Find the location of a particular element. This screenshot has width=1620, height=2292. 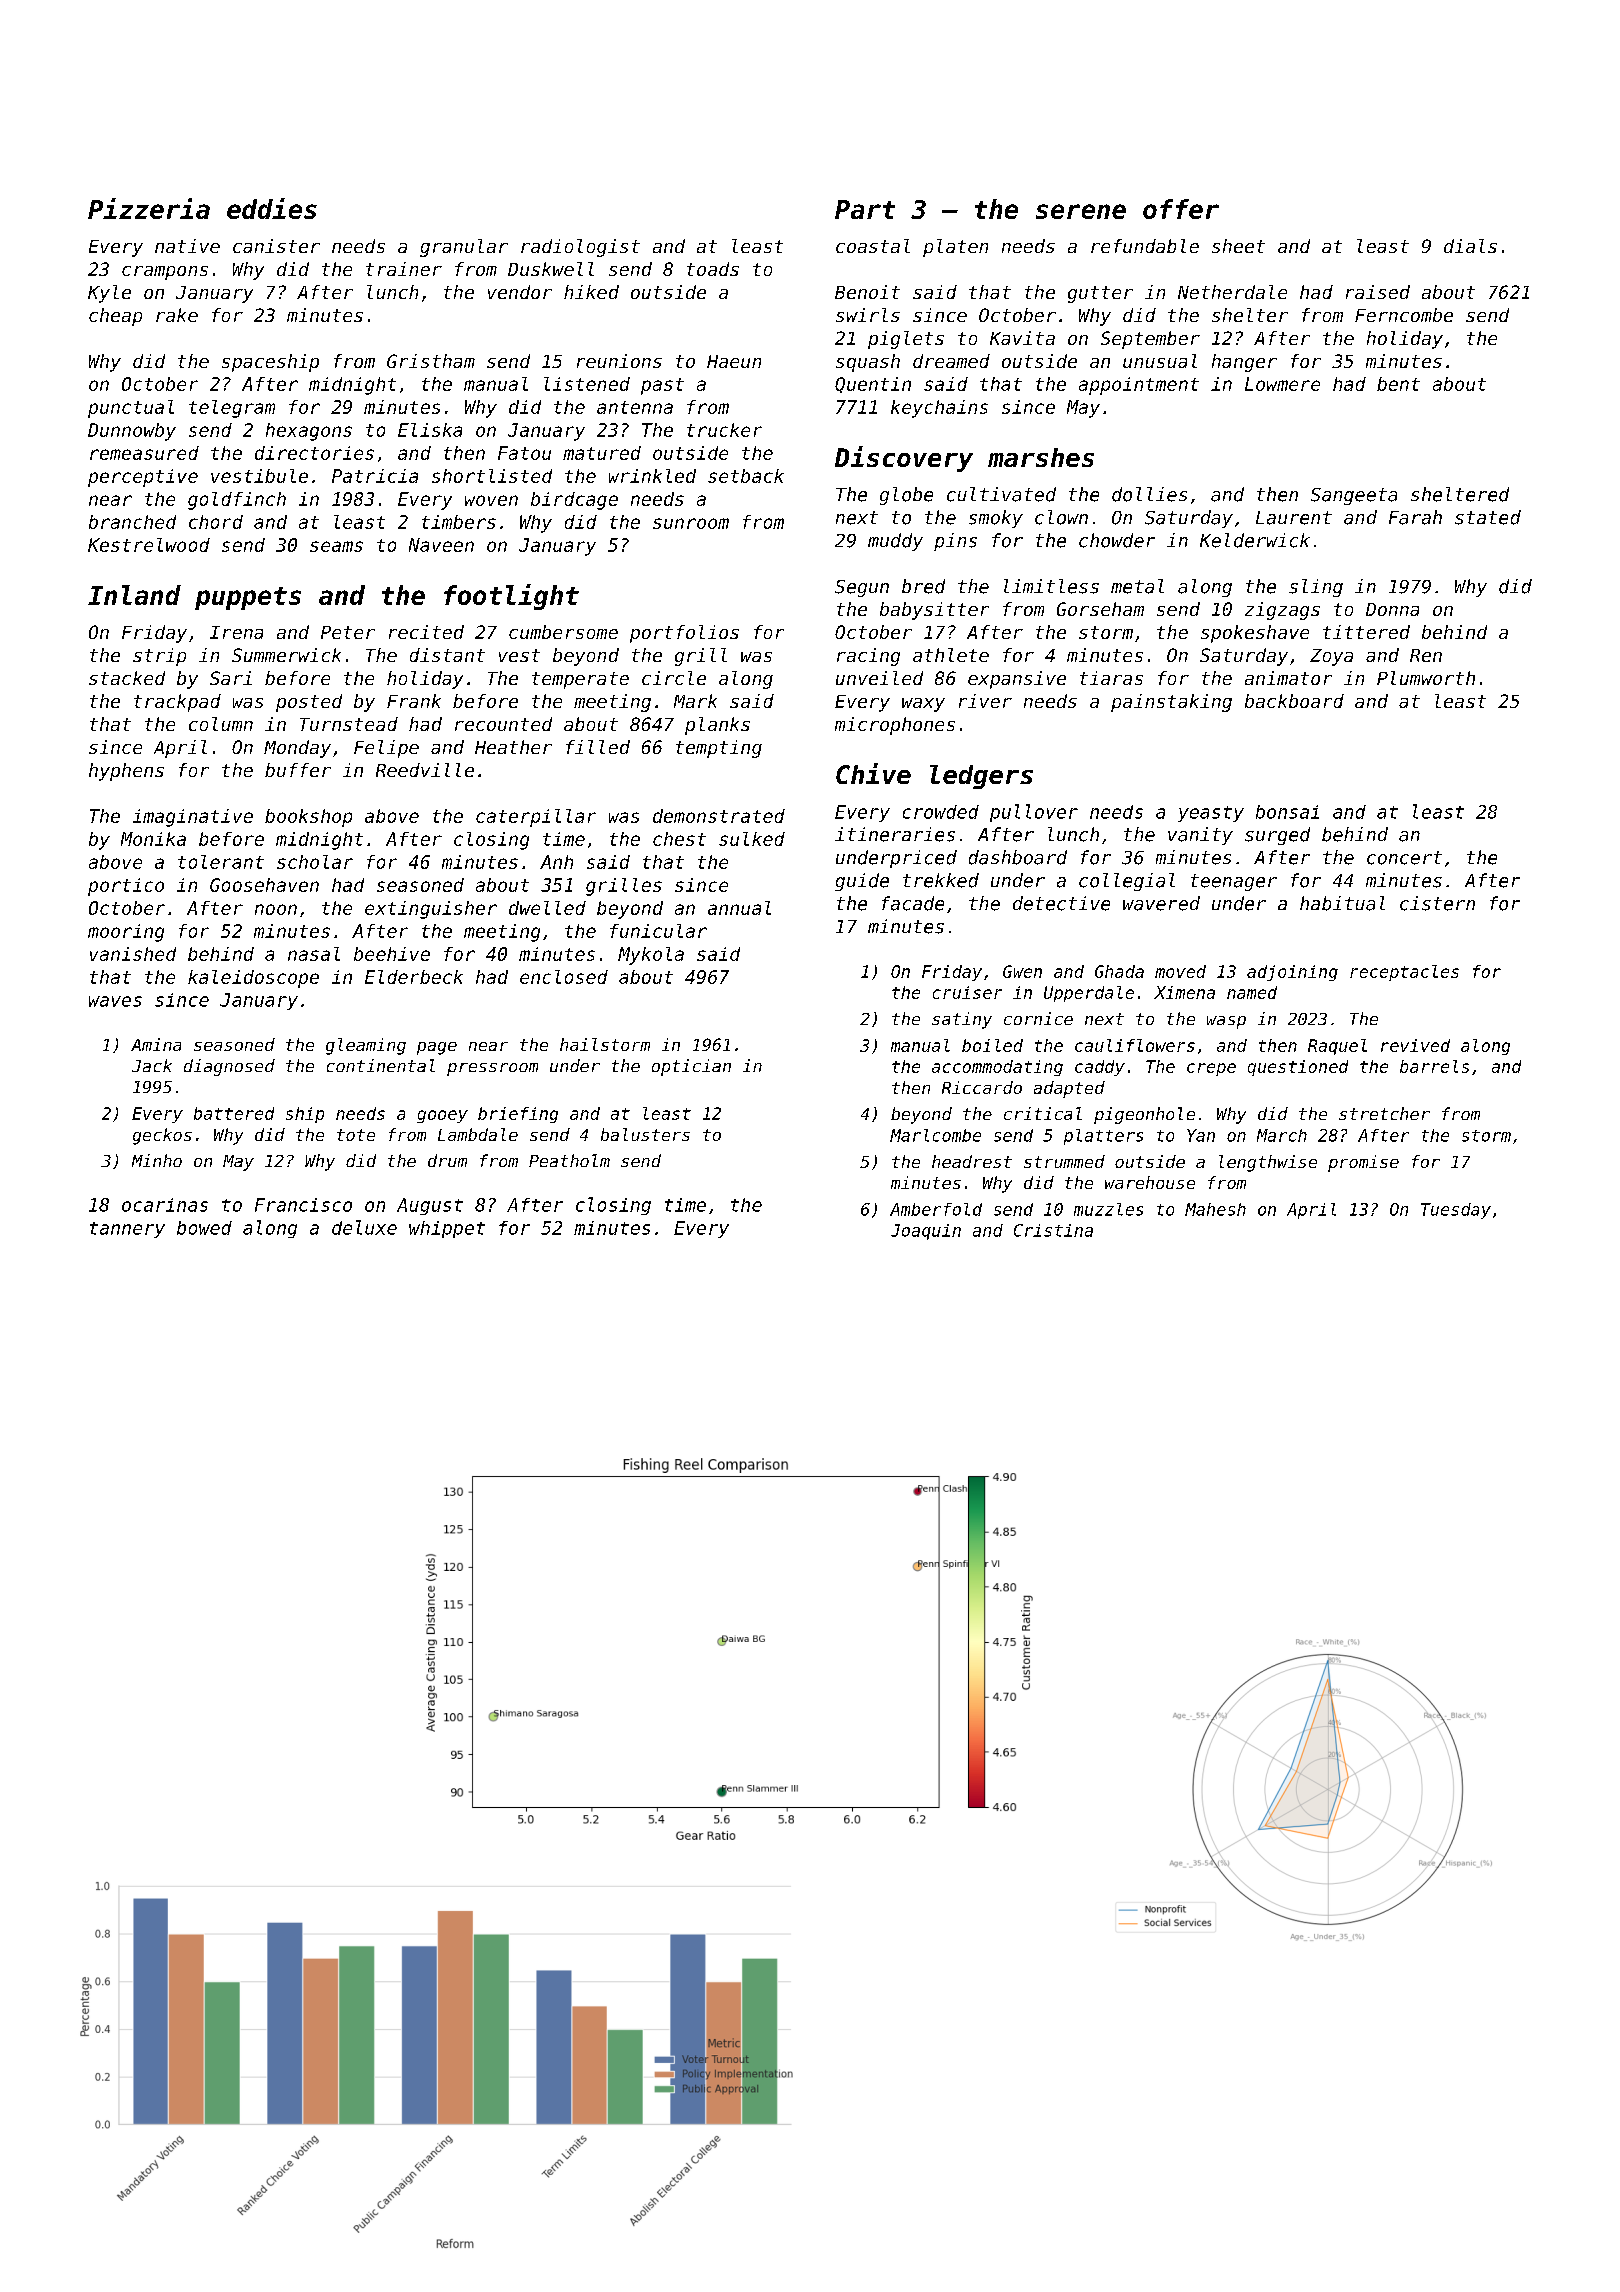

revived is located at coordinates (1415, 1045).
